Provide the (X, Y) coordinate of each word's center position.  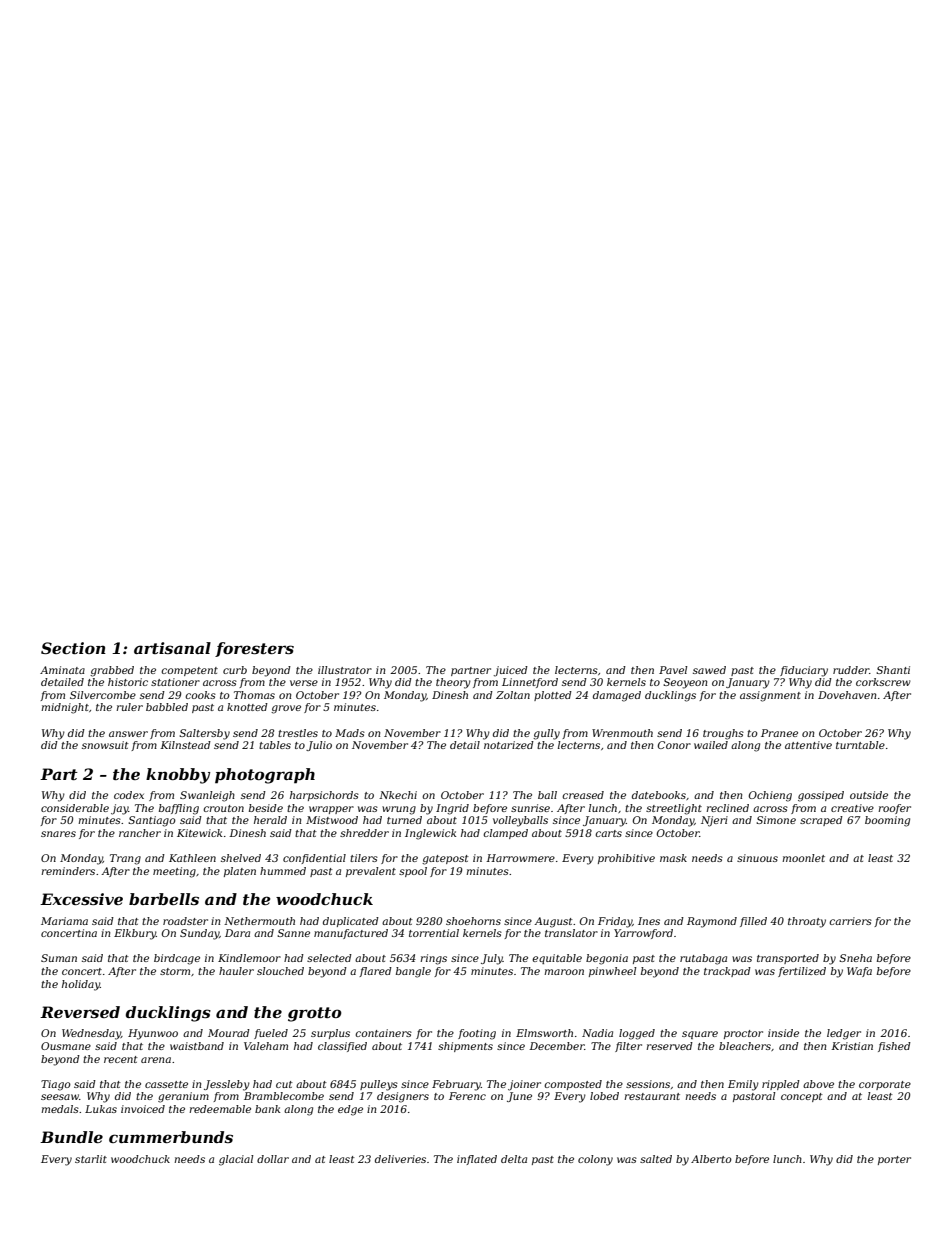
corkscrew (883, 682)
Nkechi (398, 795)
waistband (197, 1046)
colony (595, 1160)
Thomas (254, 695)
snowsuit (105, 745)
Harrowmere (520, 858)
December (557, 1046)
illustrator (345, 670)
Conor (674, 745)
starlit (91, 1159)
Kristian (852, 1046)
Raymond (712, 922)
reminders (68, 871)
